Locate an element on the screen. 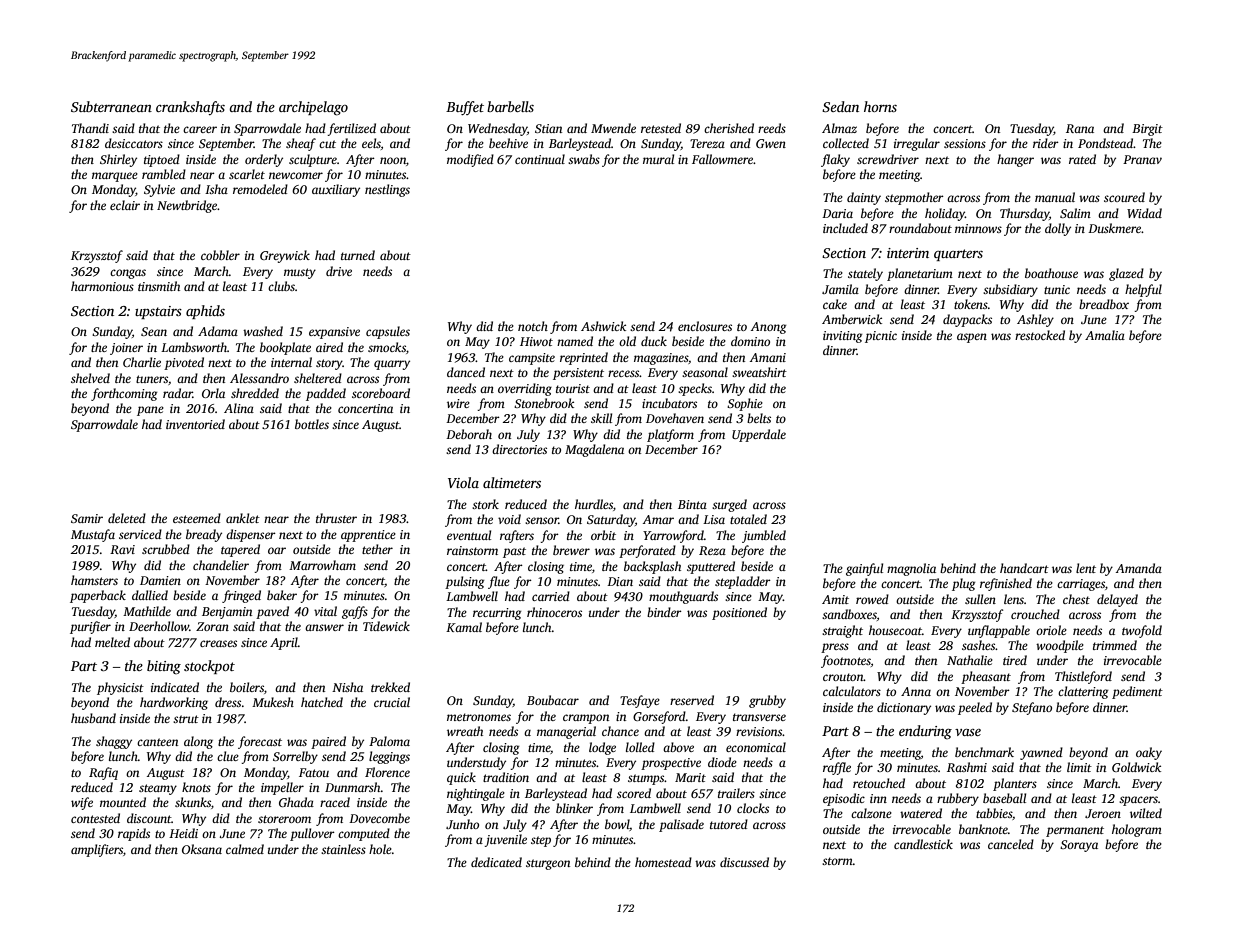 This screenshot has width=1233, height=952. metronomes is located at coordinates (479, 717).
